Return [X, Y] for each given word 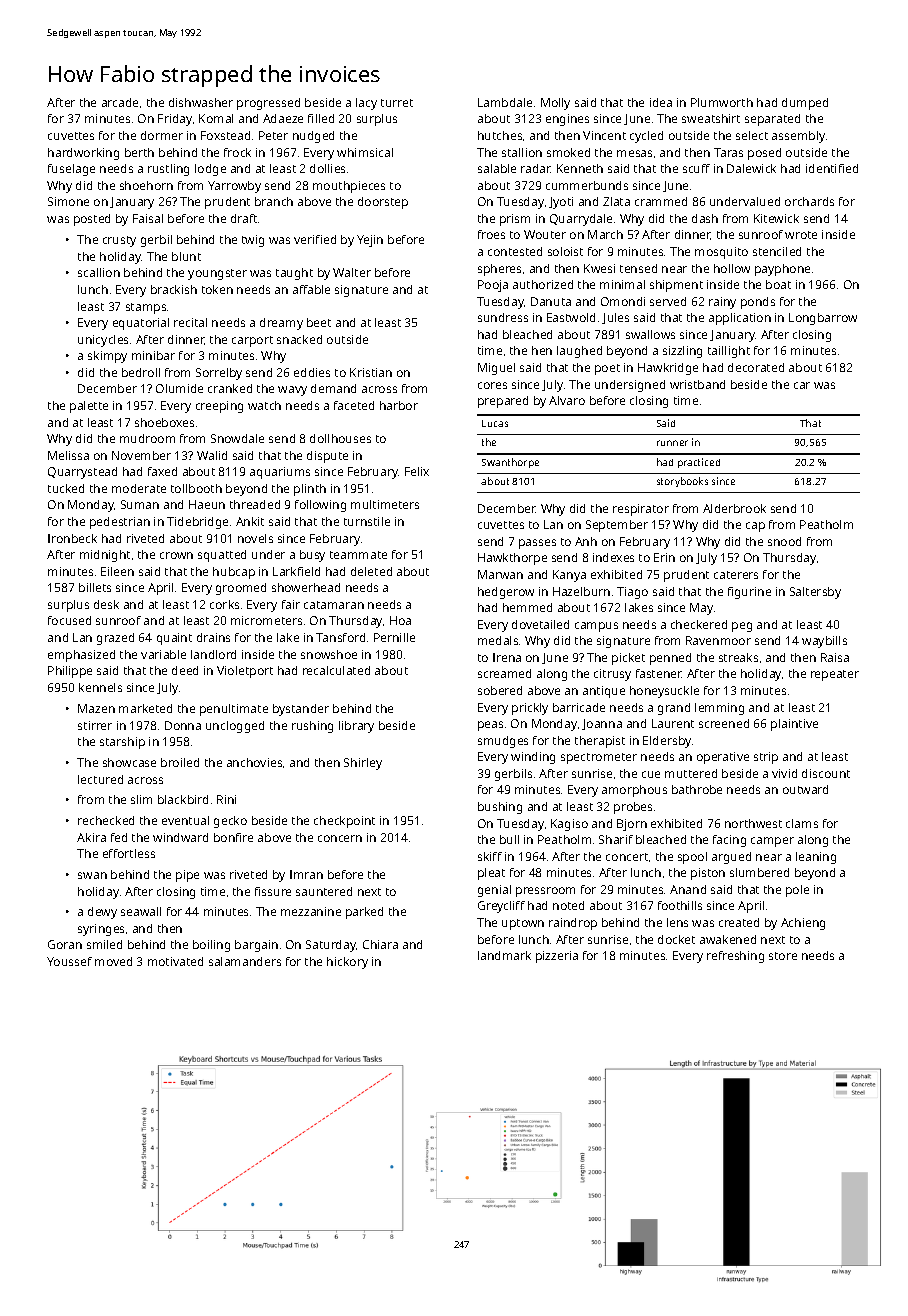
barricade [579, 707]
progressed [268, 104]
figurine [749, 593]
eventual [185, 820]
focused [69, 620]
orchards [809, 201]
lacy [366, 104]
